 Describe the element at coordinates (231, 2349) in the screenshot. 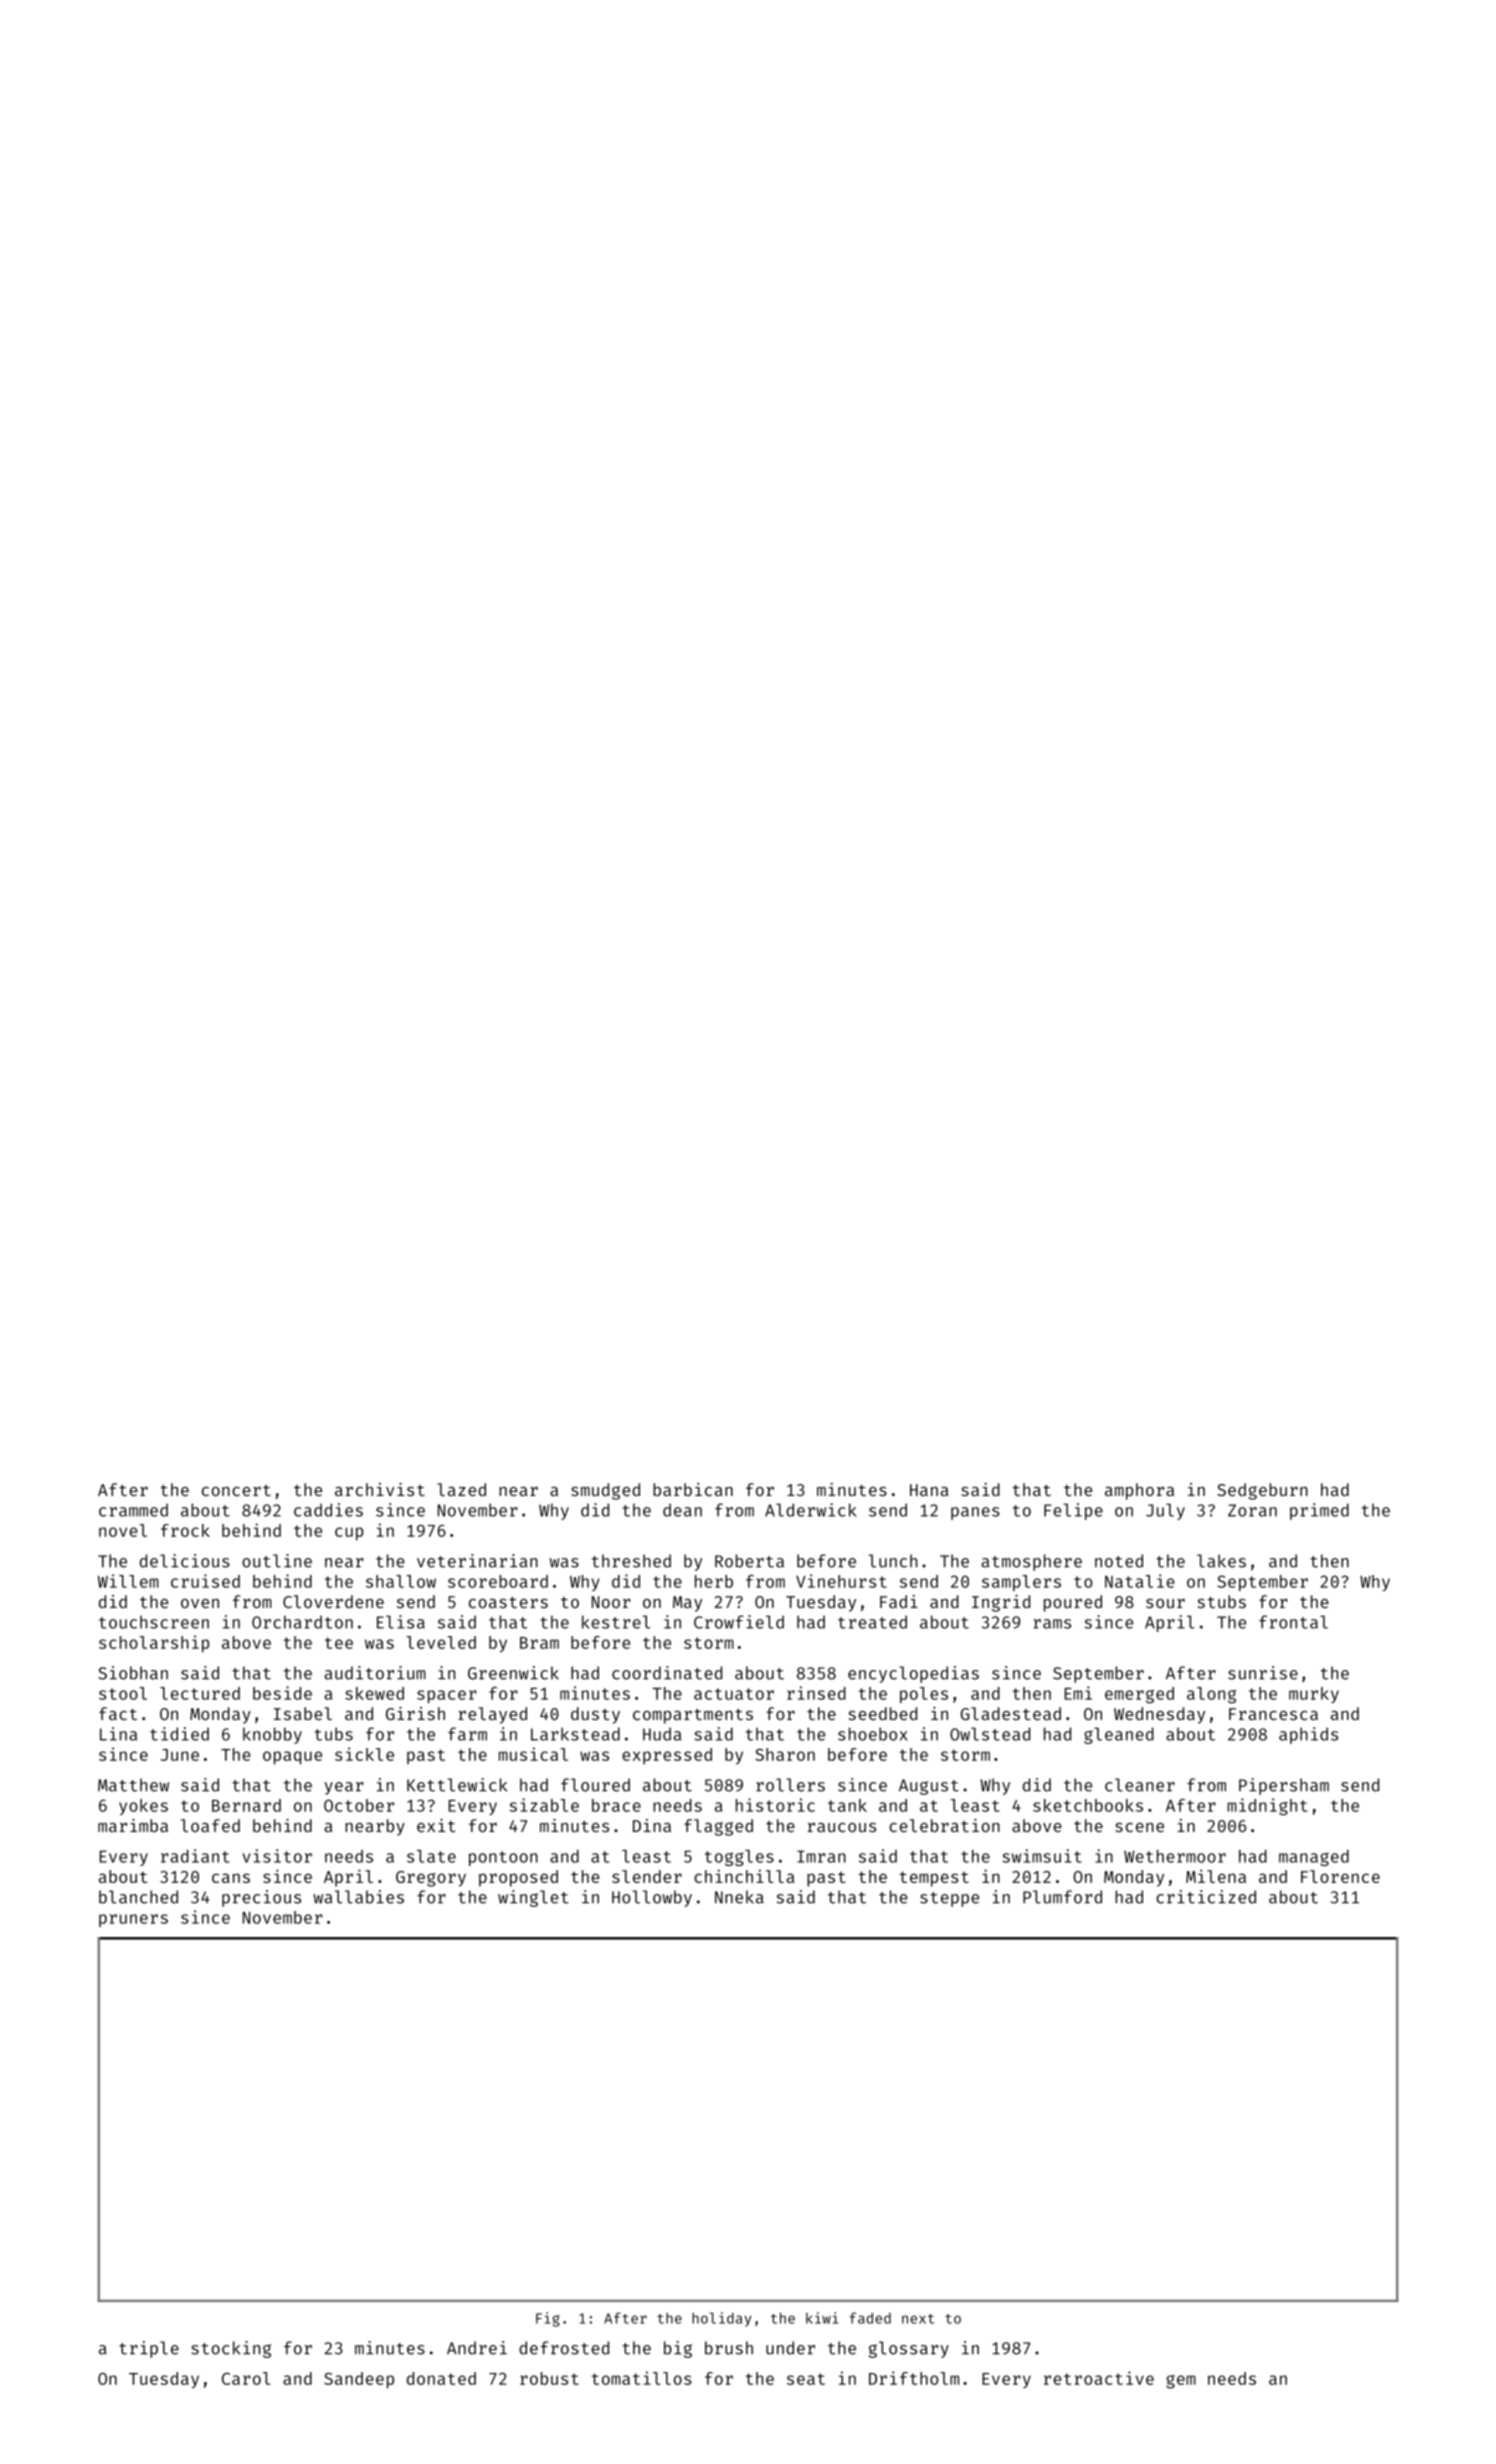

I see `stocking` at that location.
